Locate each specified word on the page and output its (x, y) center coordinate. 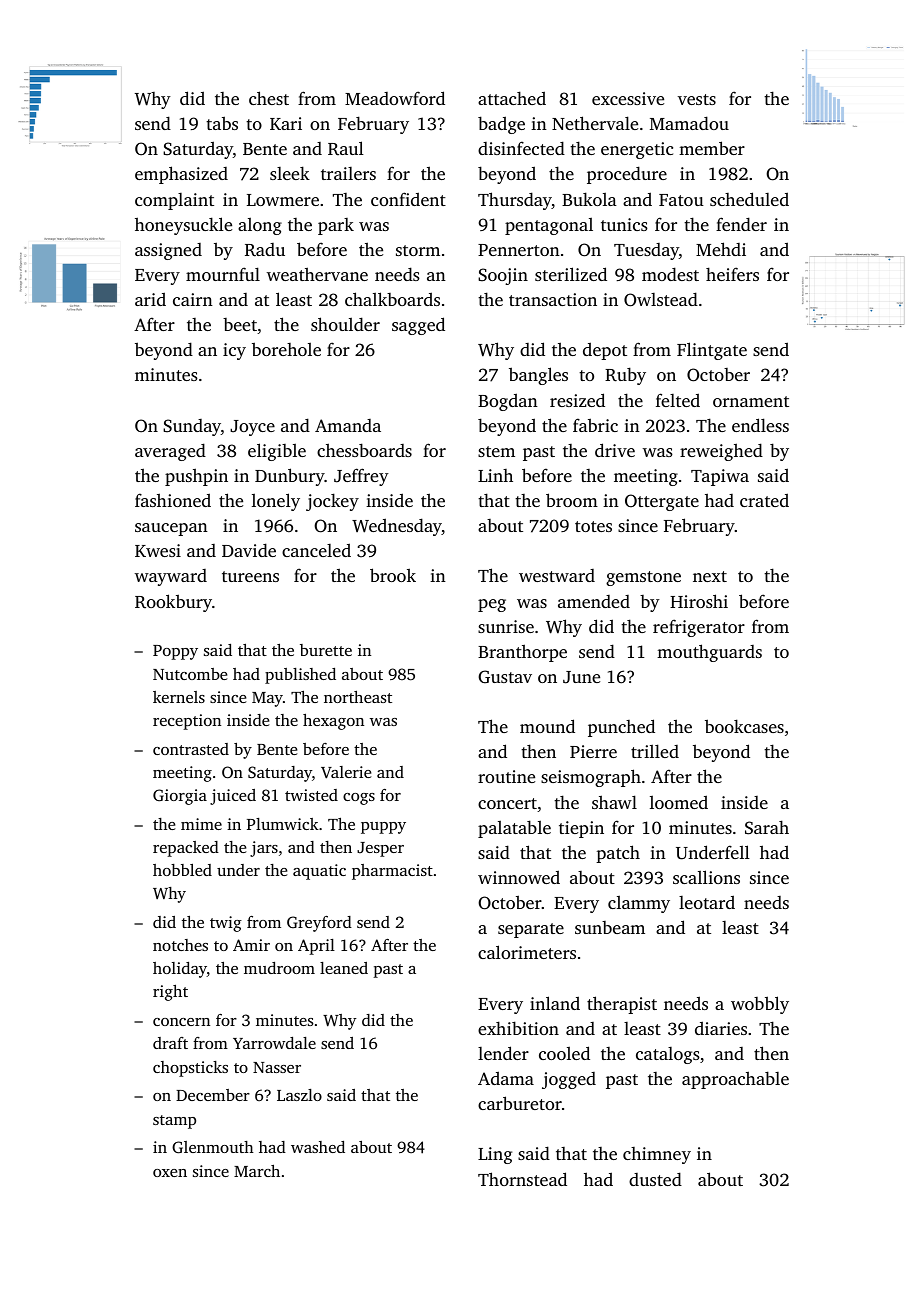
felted (678, 400)
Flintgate (712, 351)
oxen (170, 1173)
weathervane (317, 274)
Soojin (503, 276)
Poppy (175, 652)
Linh (495, 475)
